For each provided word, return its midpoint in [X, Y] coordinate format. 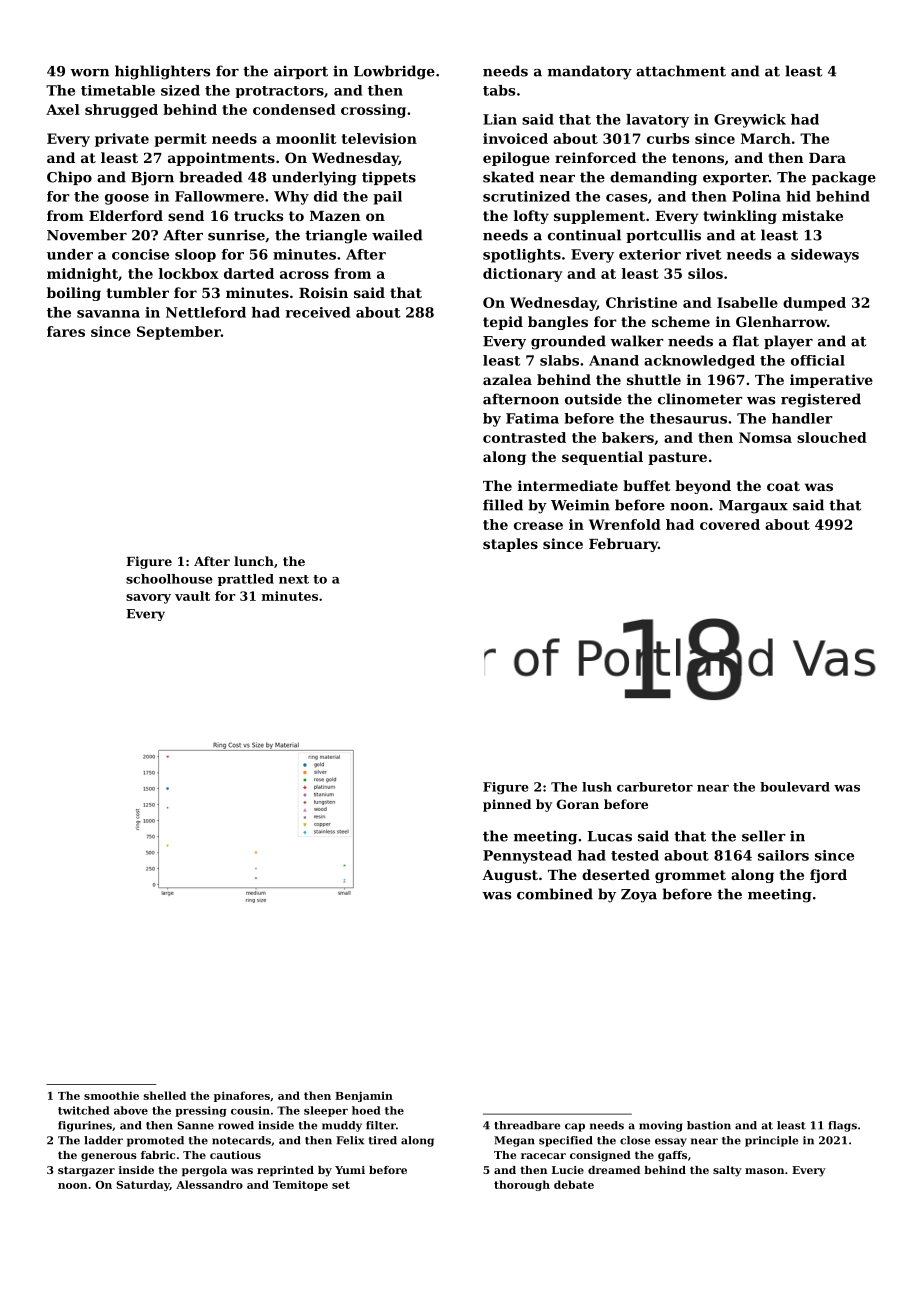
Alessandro [209, 1184]
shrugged [121, 111]
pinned [507, 805]
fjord [828, 876]
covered [730, 524]
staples [510, 545]
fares [66, 331]
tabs [499, 90]
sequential [602, 458]
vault [192, 596]
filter [381, 1125]
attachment [681, 71]
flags [843, 1126]
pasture [677, 458]
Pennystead [527, 857]
